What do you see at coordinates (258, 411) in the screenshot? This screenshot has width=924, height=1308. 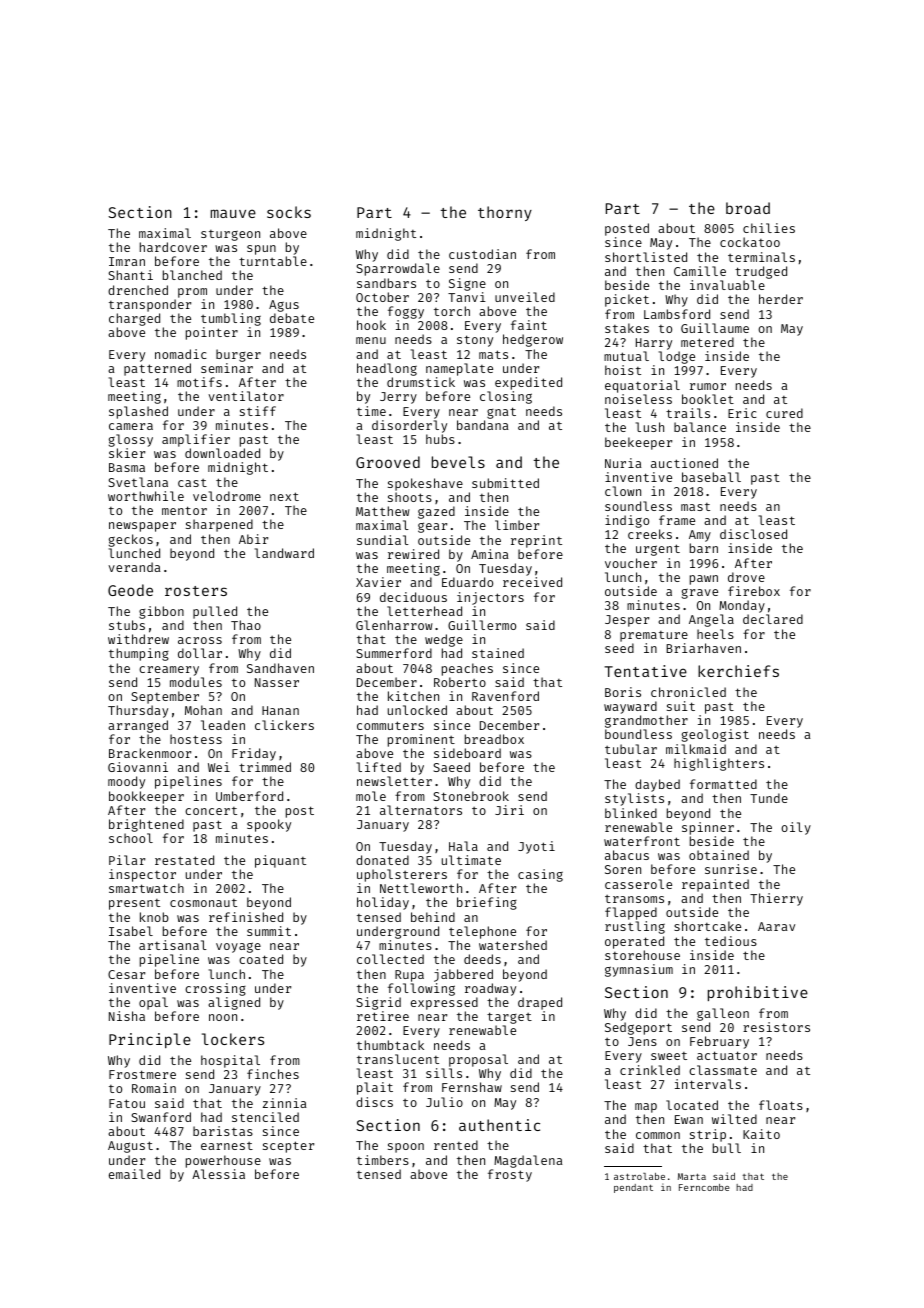 I see `stiff` at bounding box center [258, 411].
